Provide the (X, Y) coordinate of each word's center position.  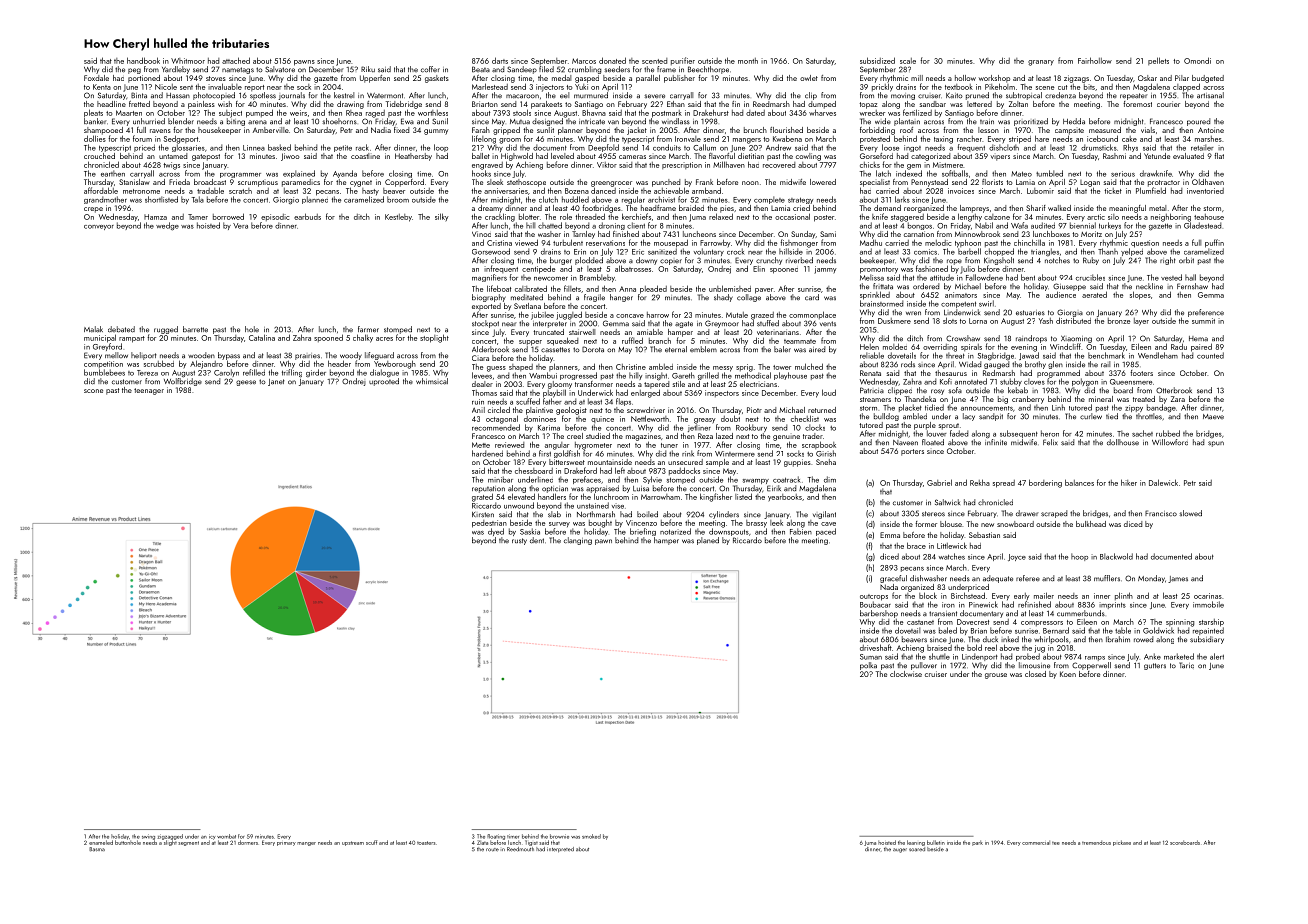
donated (612, 60)
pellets (1158, 61)
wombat (226, 836)
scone (93, 391)
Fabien (801, 531)
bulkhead (1091, 524)
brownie (559, 836)
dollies (95, 138)
